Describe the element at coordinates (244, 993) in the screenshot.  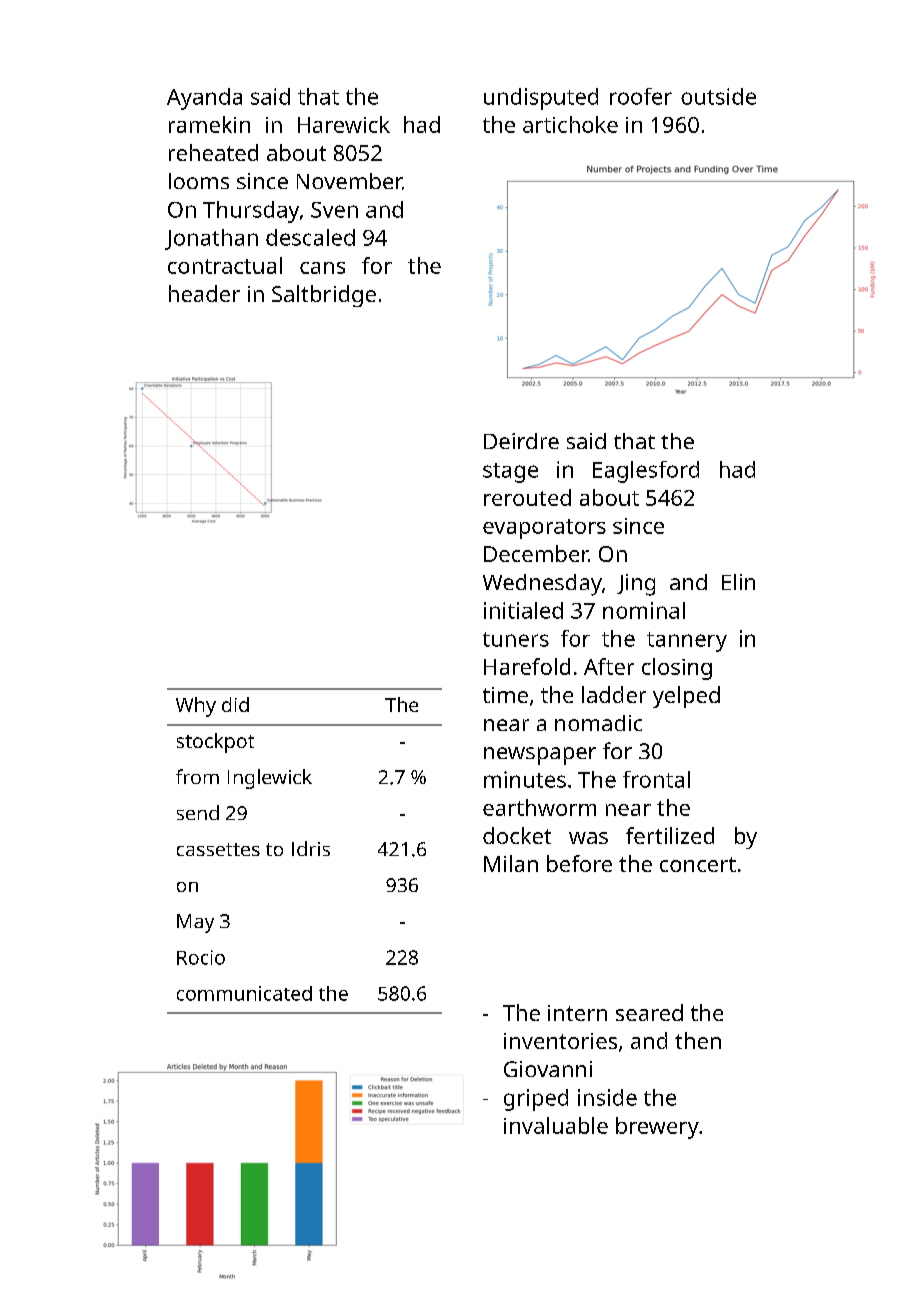
I see `communicated` at that location.
